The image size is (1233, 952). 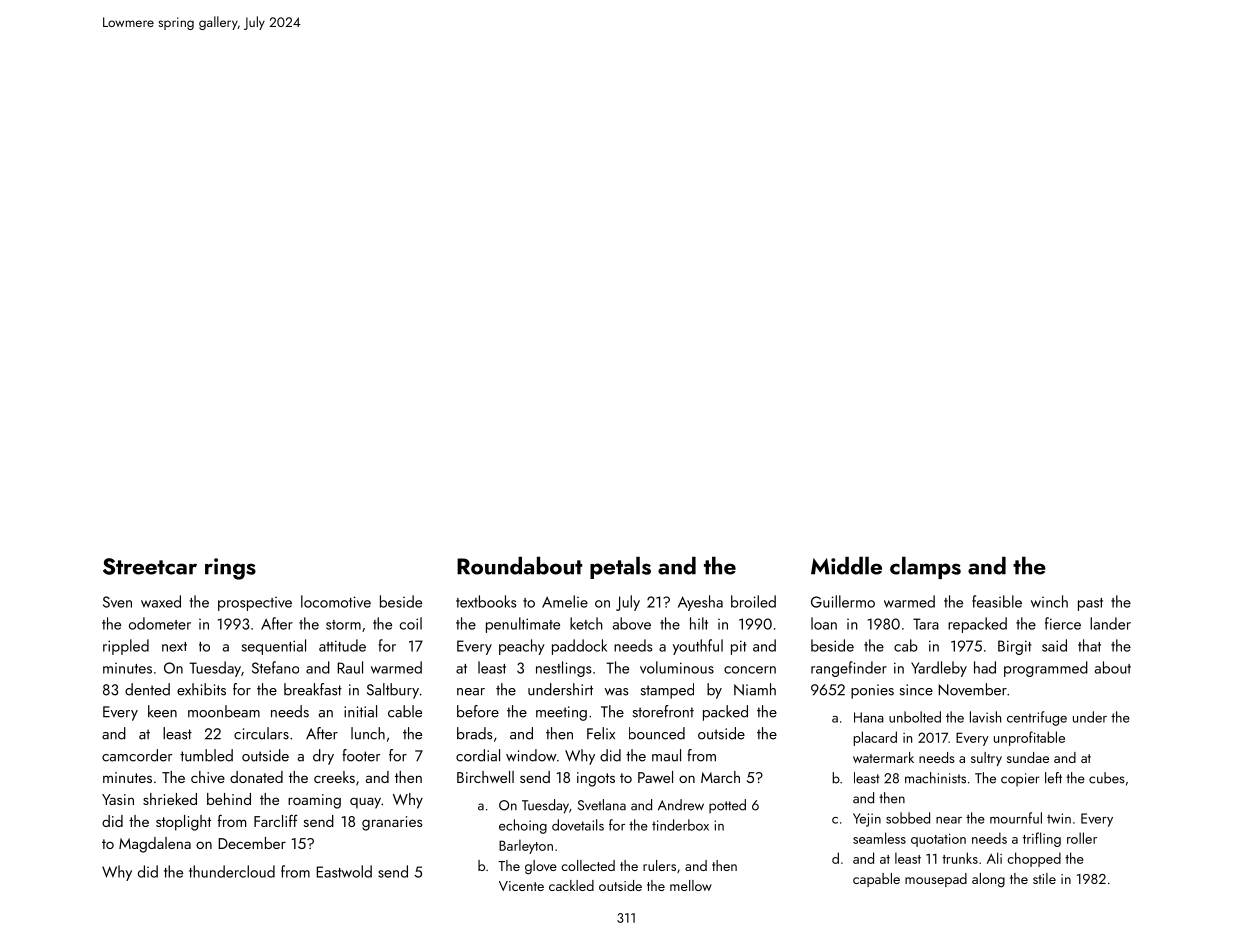 What do you see at coordinates (691, 885) in the screenshot?
I see `mellow` at bounding box center [691, 885].
